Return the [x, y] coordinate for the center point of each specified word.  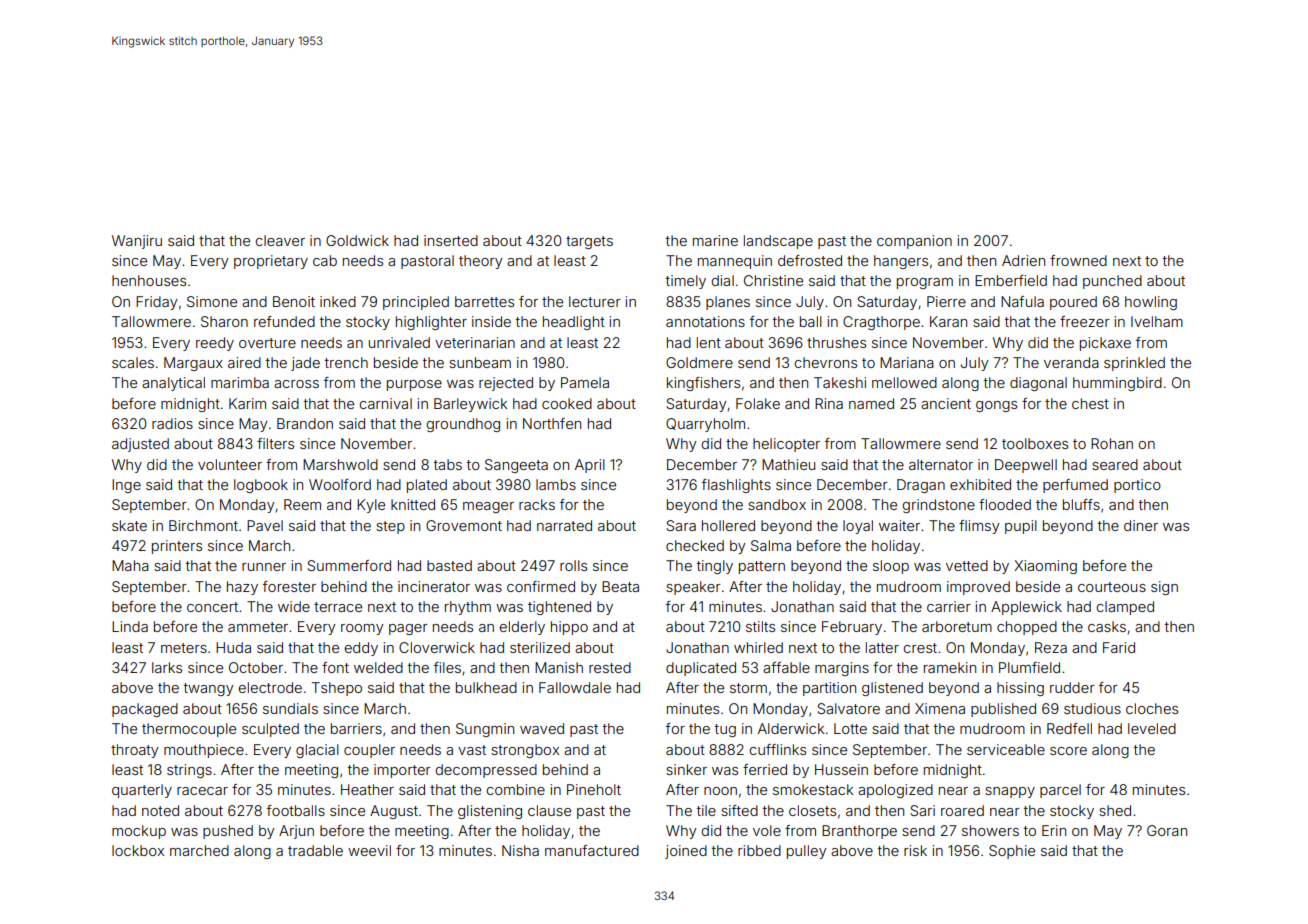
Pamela [585, 382]
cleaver [280, 240]
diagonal [1038, 384]
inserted [451, 240]
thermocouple [189, 730]
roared [962, 810]
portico [1137, 486]
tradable [315, 850]
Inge [126, 486]
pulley [807, 852]
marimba [240, 382]
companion [914, 242]
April [590, 466]
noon [720, 791]
